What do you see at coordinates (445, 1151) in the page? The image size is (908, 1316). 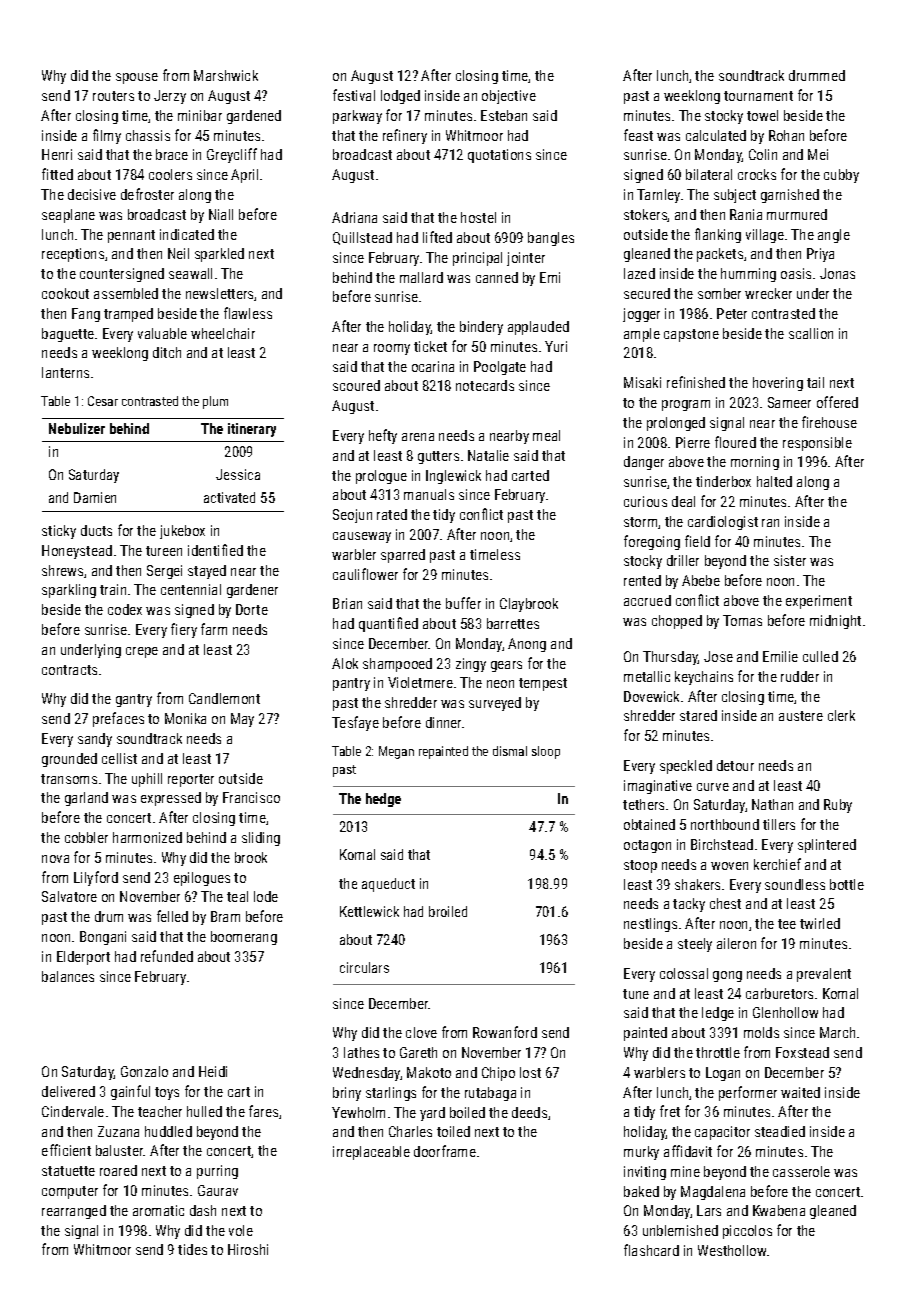 I see `doorframe` at bounding box center [445, 1151].
